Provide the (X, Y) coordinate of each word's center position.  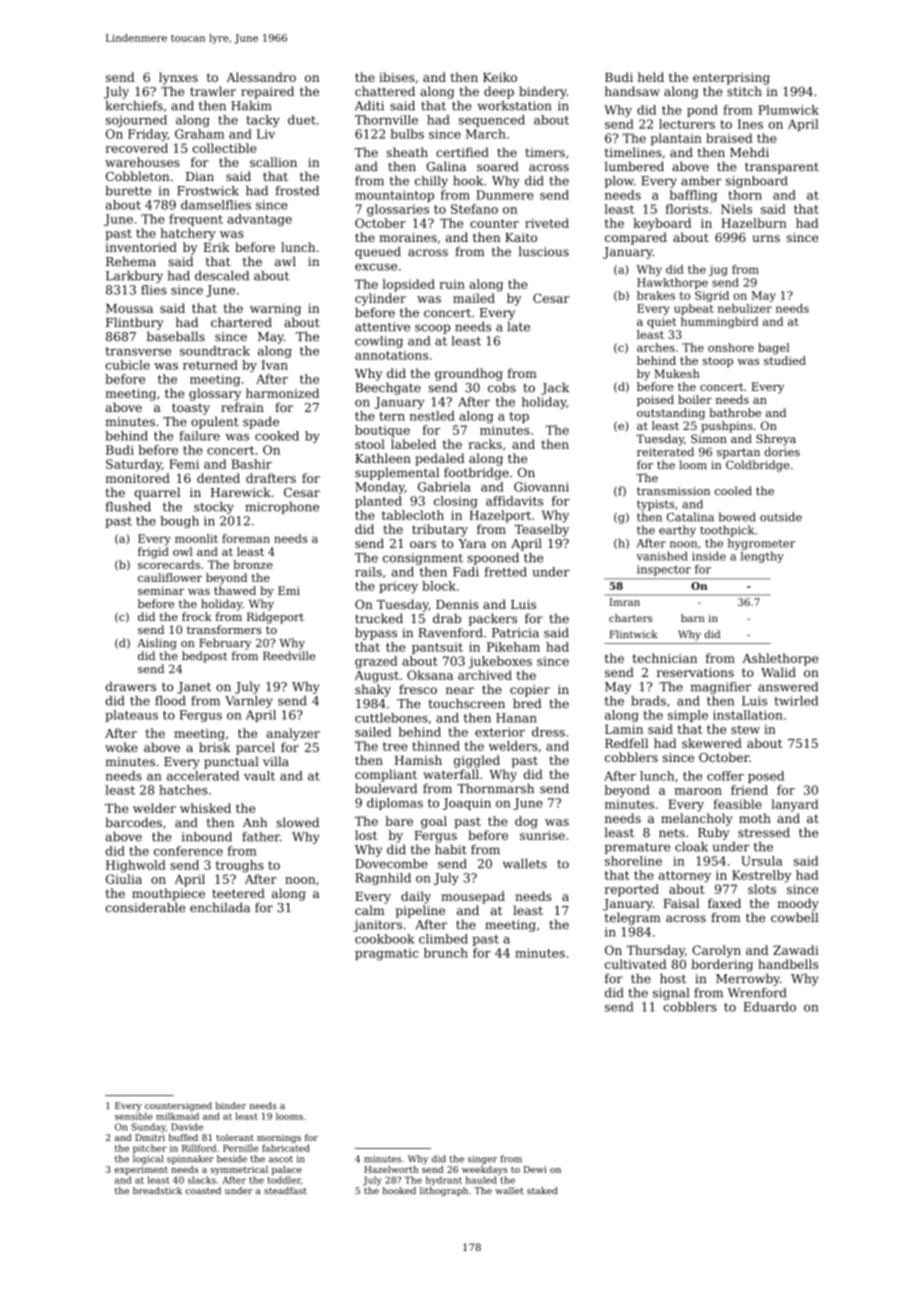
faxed (724, 903)
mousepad (473, 897)
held (651, 77)
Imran (624, 602)
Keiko (500, 77)
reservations (695, 672)
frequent (196, 220)
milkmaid (177, 1116)
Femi (184, 464)
